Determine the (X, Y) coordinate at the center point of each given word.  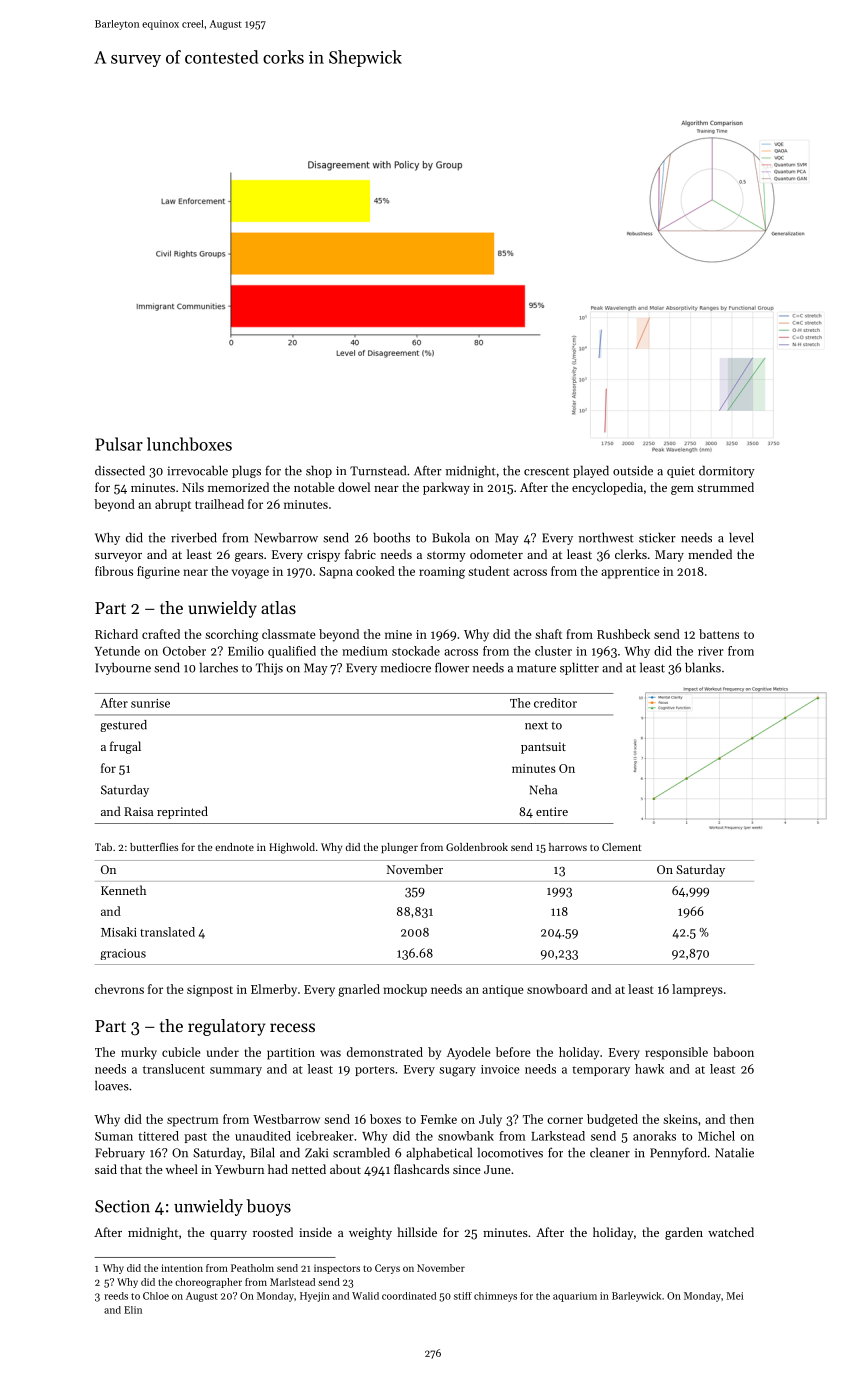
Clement (621, 847)
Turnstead (378, 471)
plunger (399, 848)
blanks (703, 667)
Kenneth (123, 890)
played (591, 472)
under (223, 1052)
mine (398, 634)
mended (710, 554)
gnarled (359, 990)
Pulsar (119, 444)
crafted (161, 634)
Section (122, 1206)
